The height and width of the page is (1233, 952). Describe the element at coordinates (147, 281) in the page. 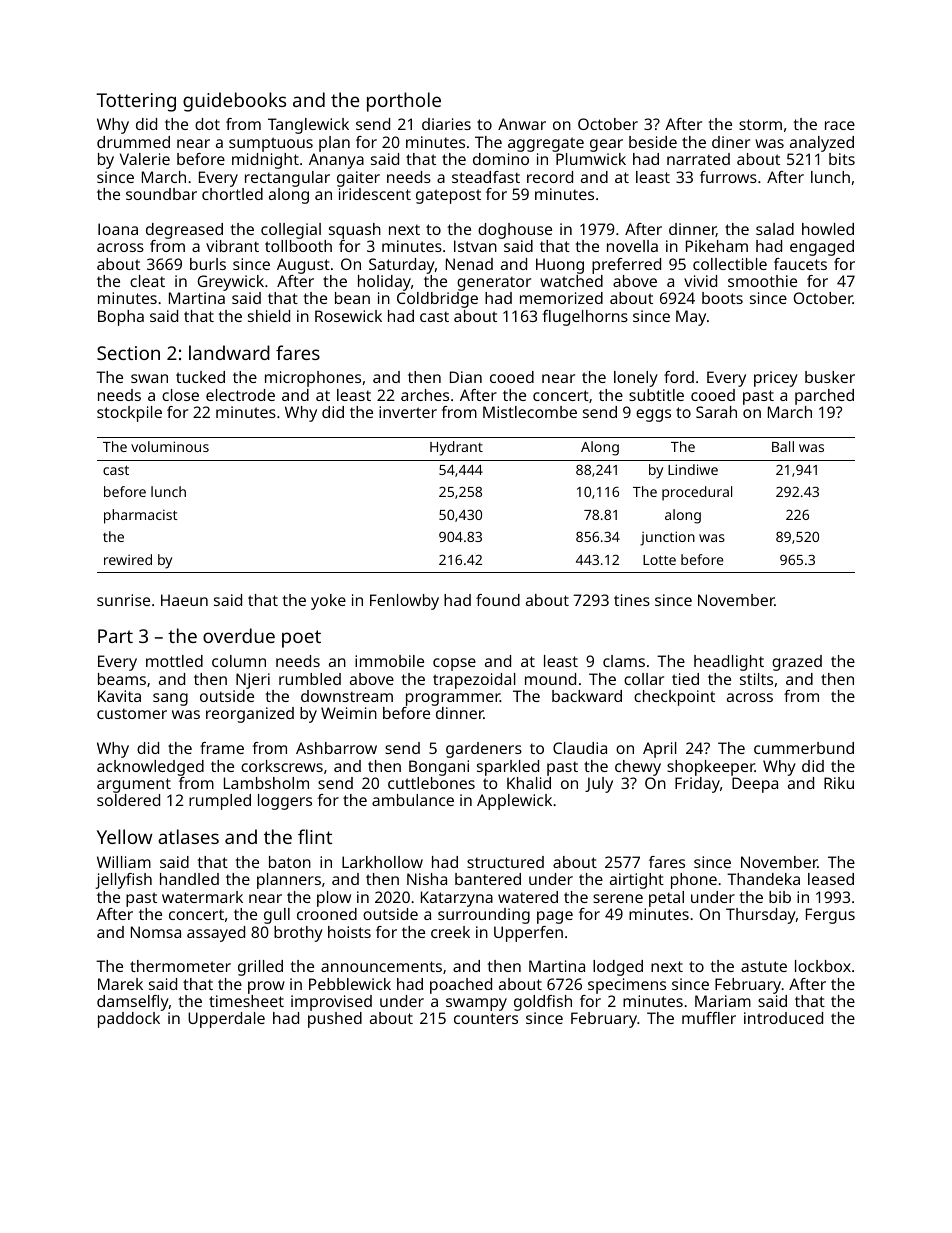

I see `cleat` at that location.
